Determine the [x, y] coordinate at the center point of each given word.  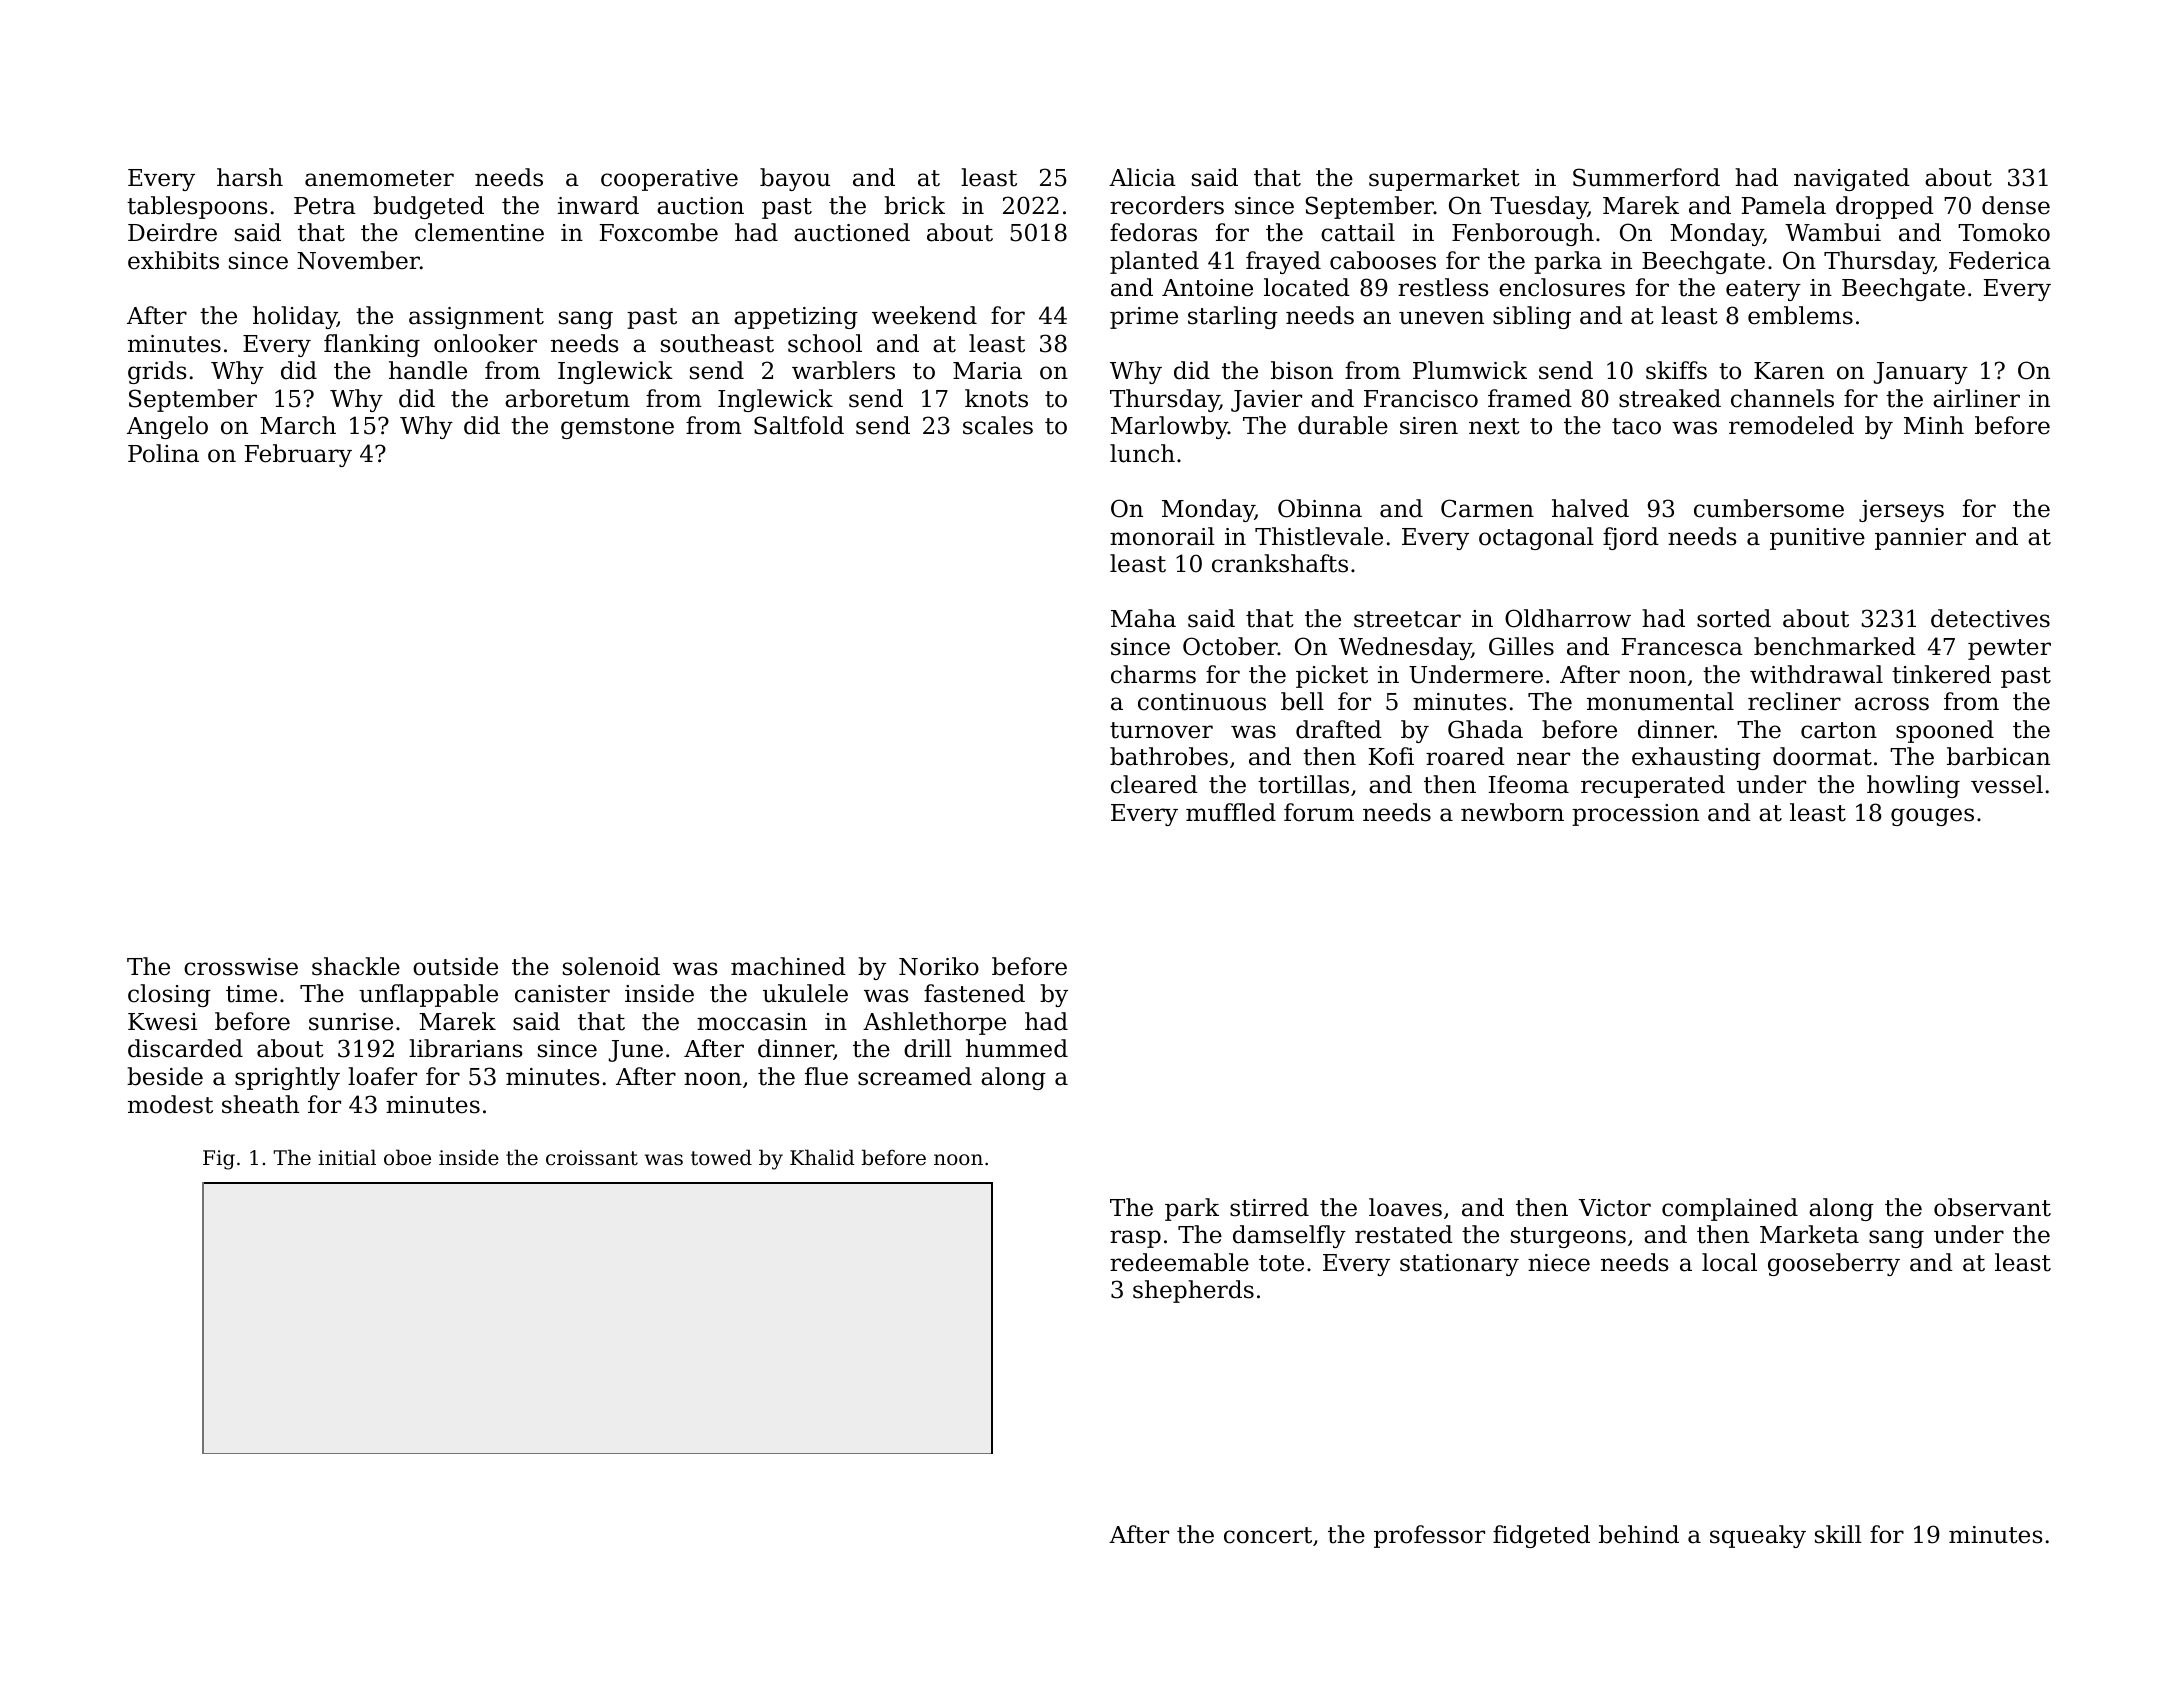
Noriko [939, 966]
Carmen [1487, 508]
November [358, 260]
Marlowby [1169, 427]
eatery [1763, 290]
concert [1268, 1535]
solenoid [611, 966]
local [1729, 1262]
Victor [1615, 1208]
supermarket [1444, 179]
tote [1281, 1263]
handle [428, 370]
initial [347, 1157]
